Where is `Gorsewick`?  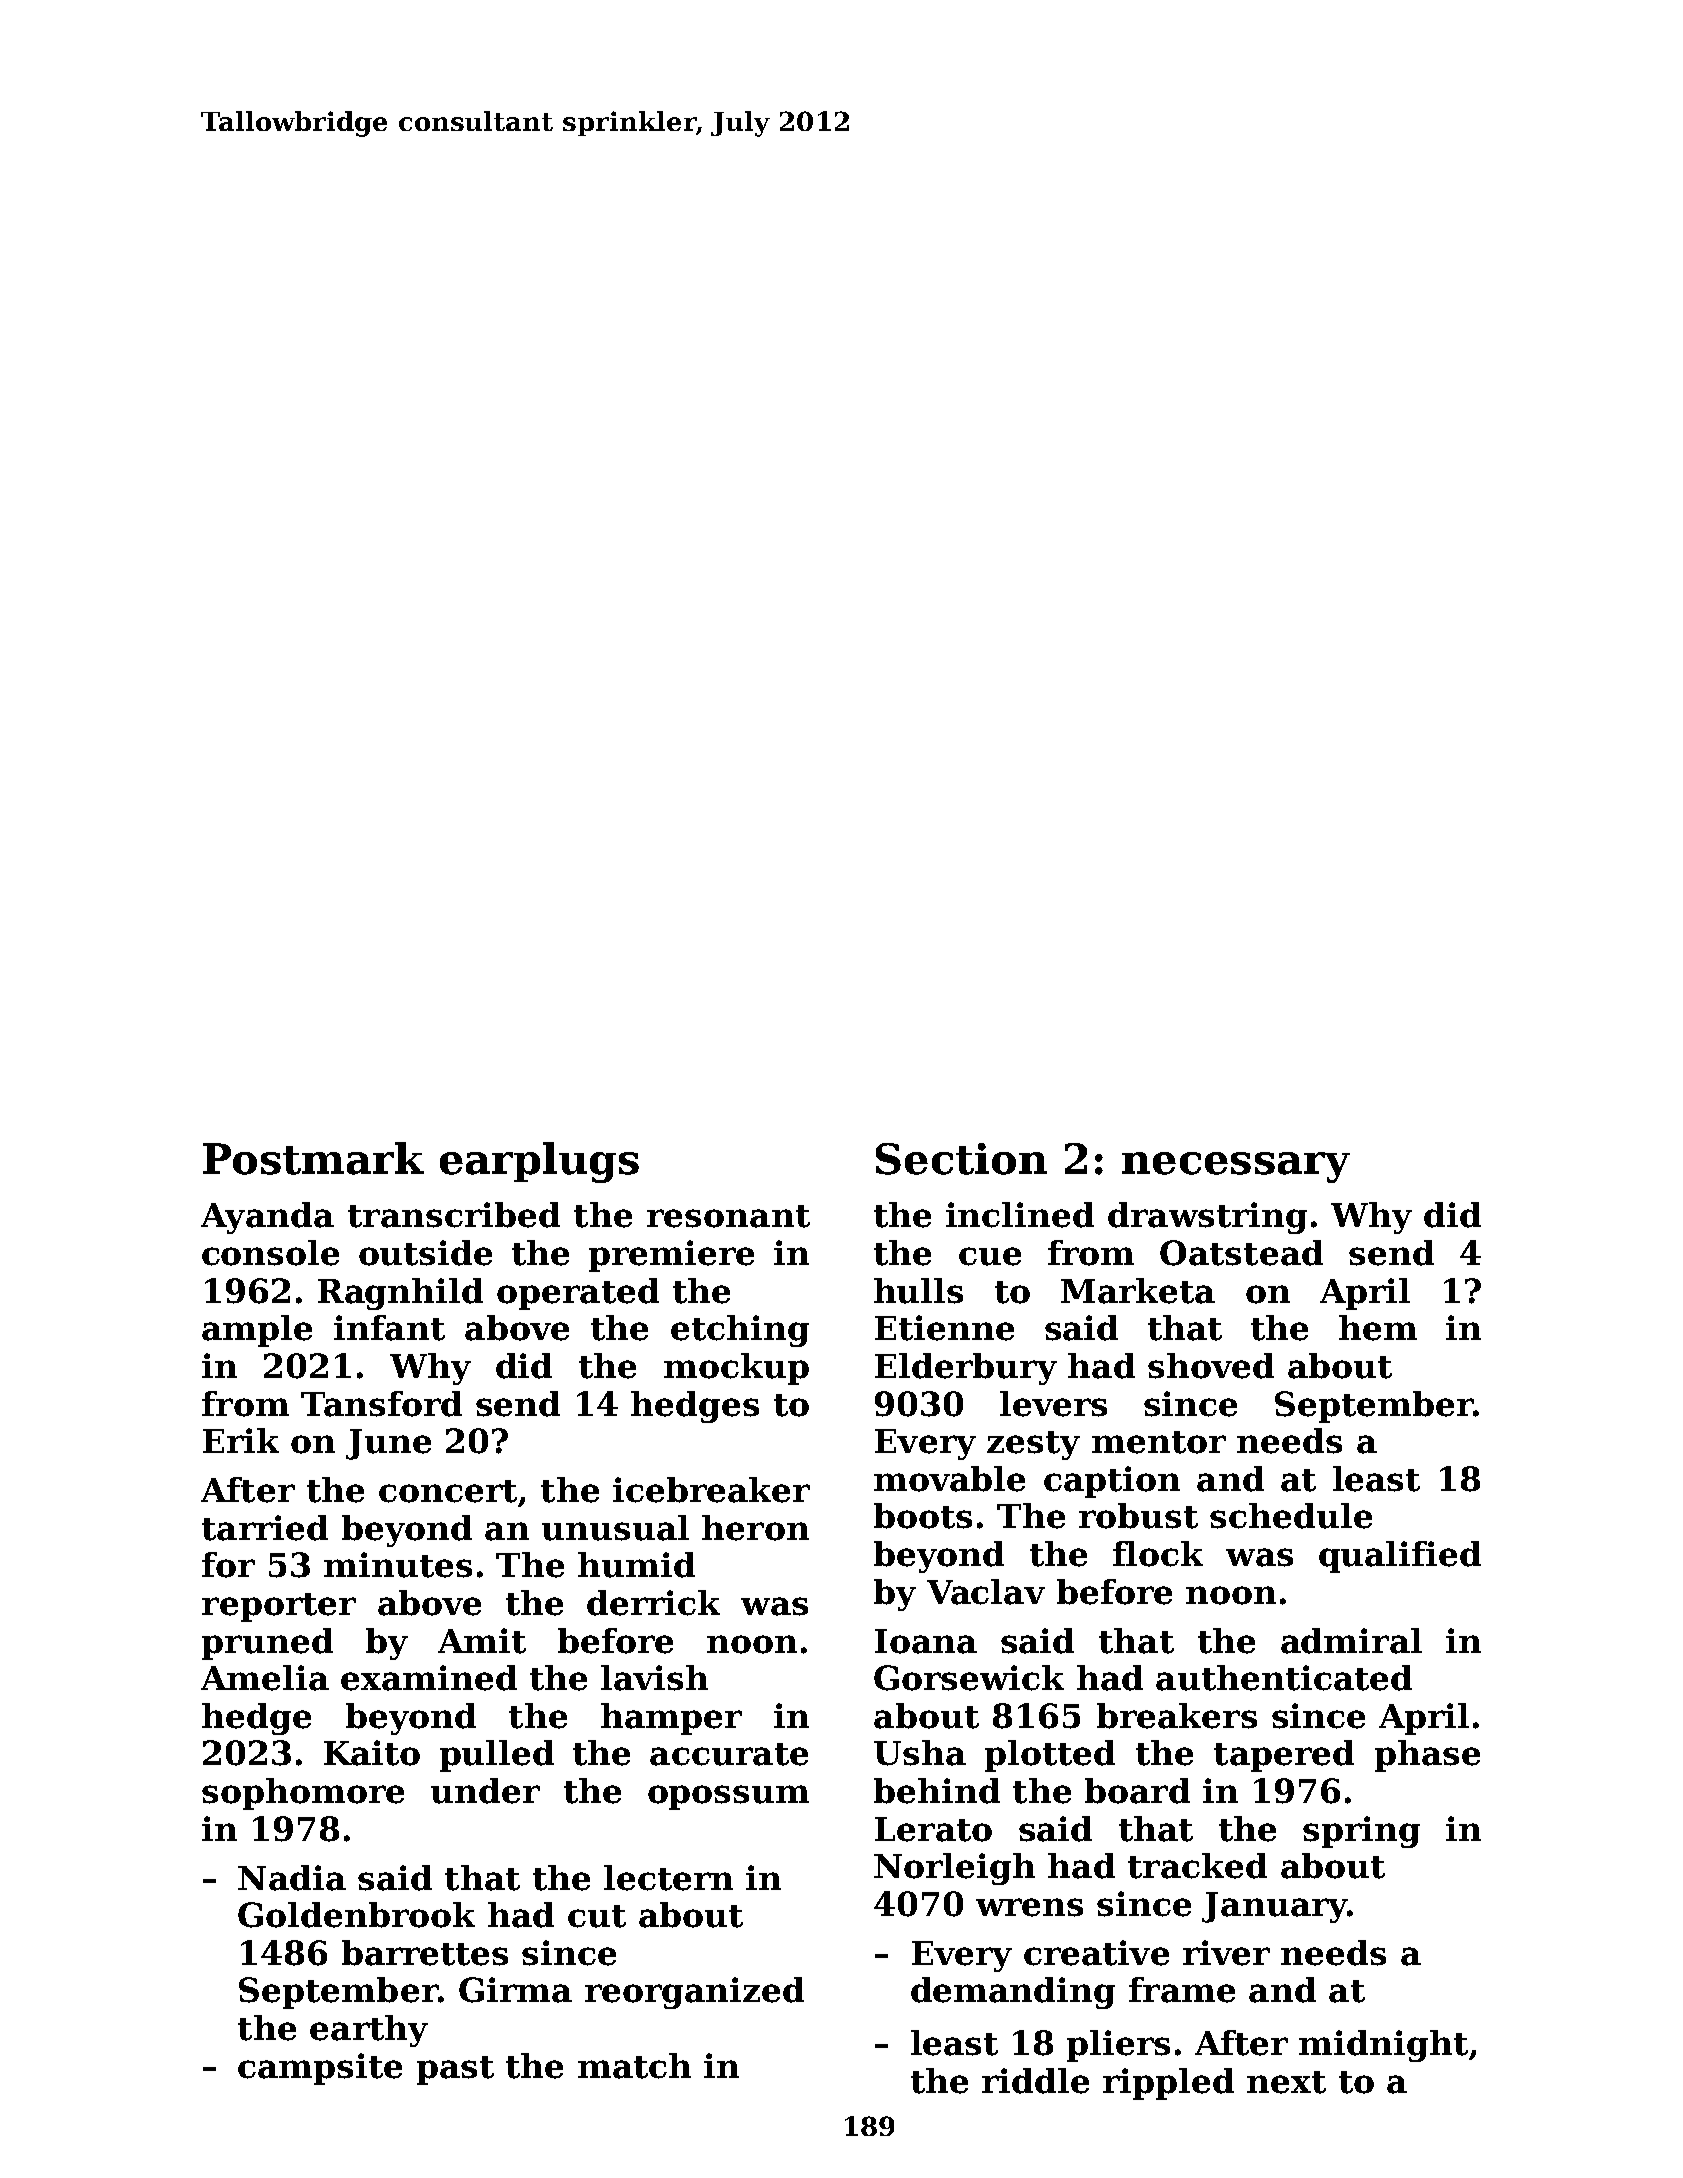
Gorsewick is located at coordinates (969, 1678).
